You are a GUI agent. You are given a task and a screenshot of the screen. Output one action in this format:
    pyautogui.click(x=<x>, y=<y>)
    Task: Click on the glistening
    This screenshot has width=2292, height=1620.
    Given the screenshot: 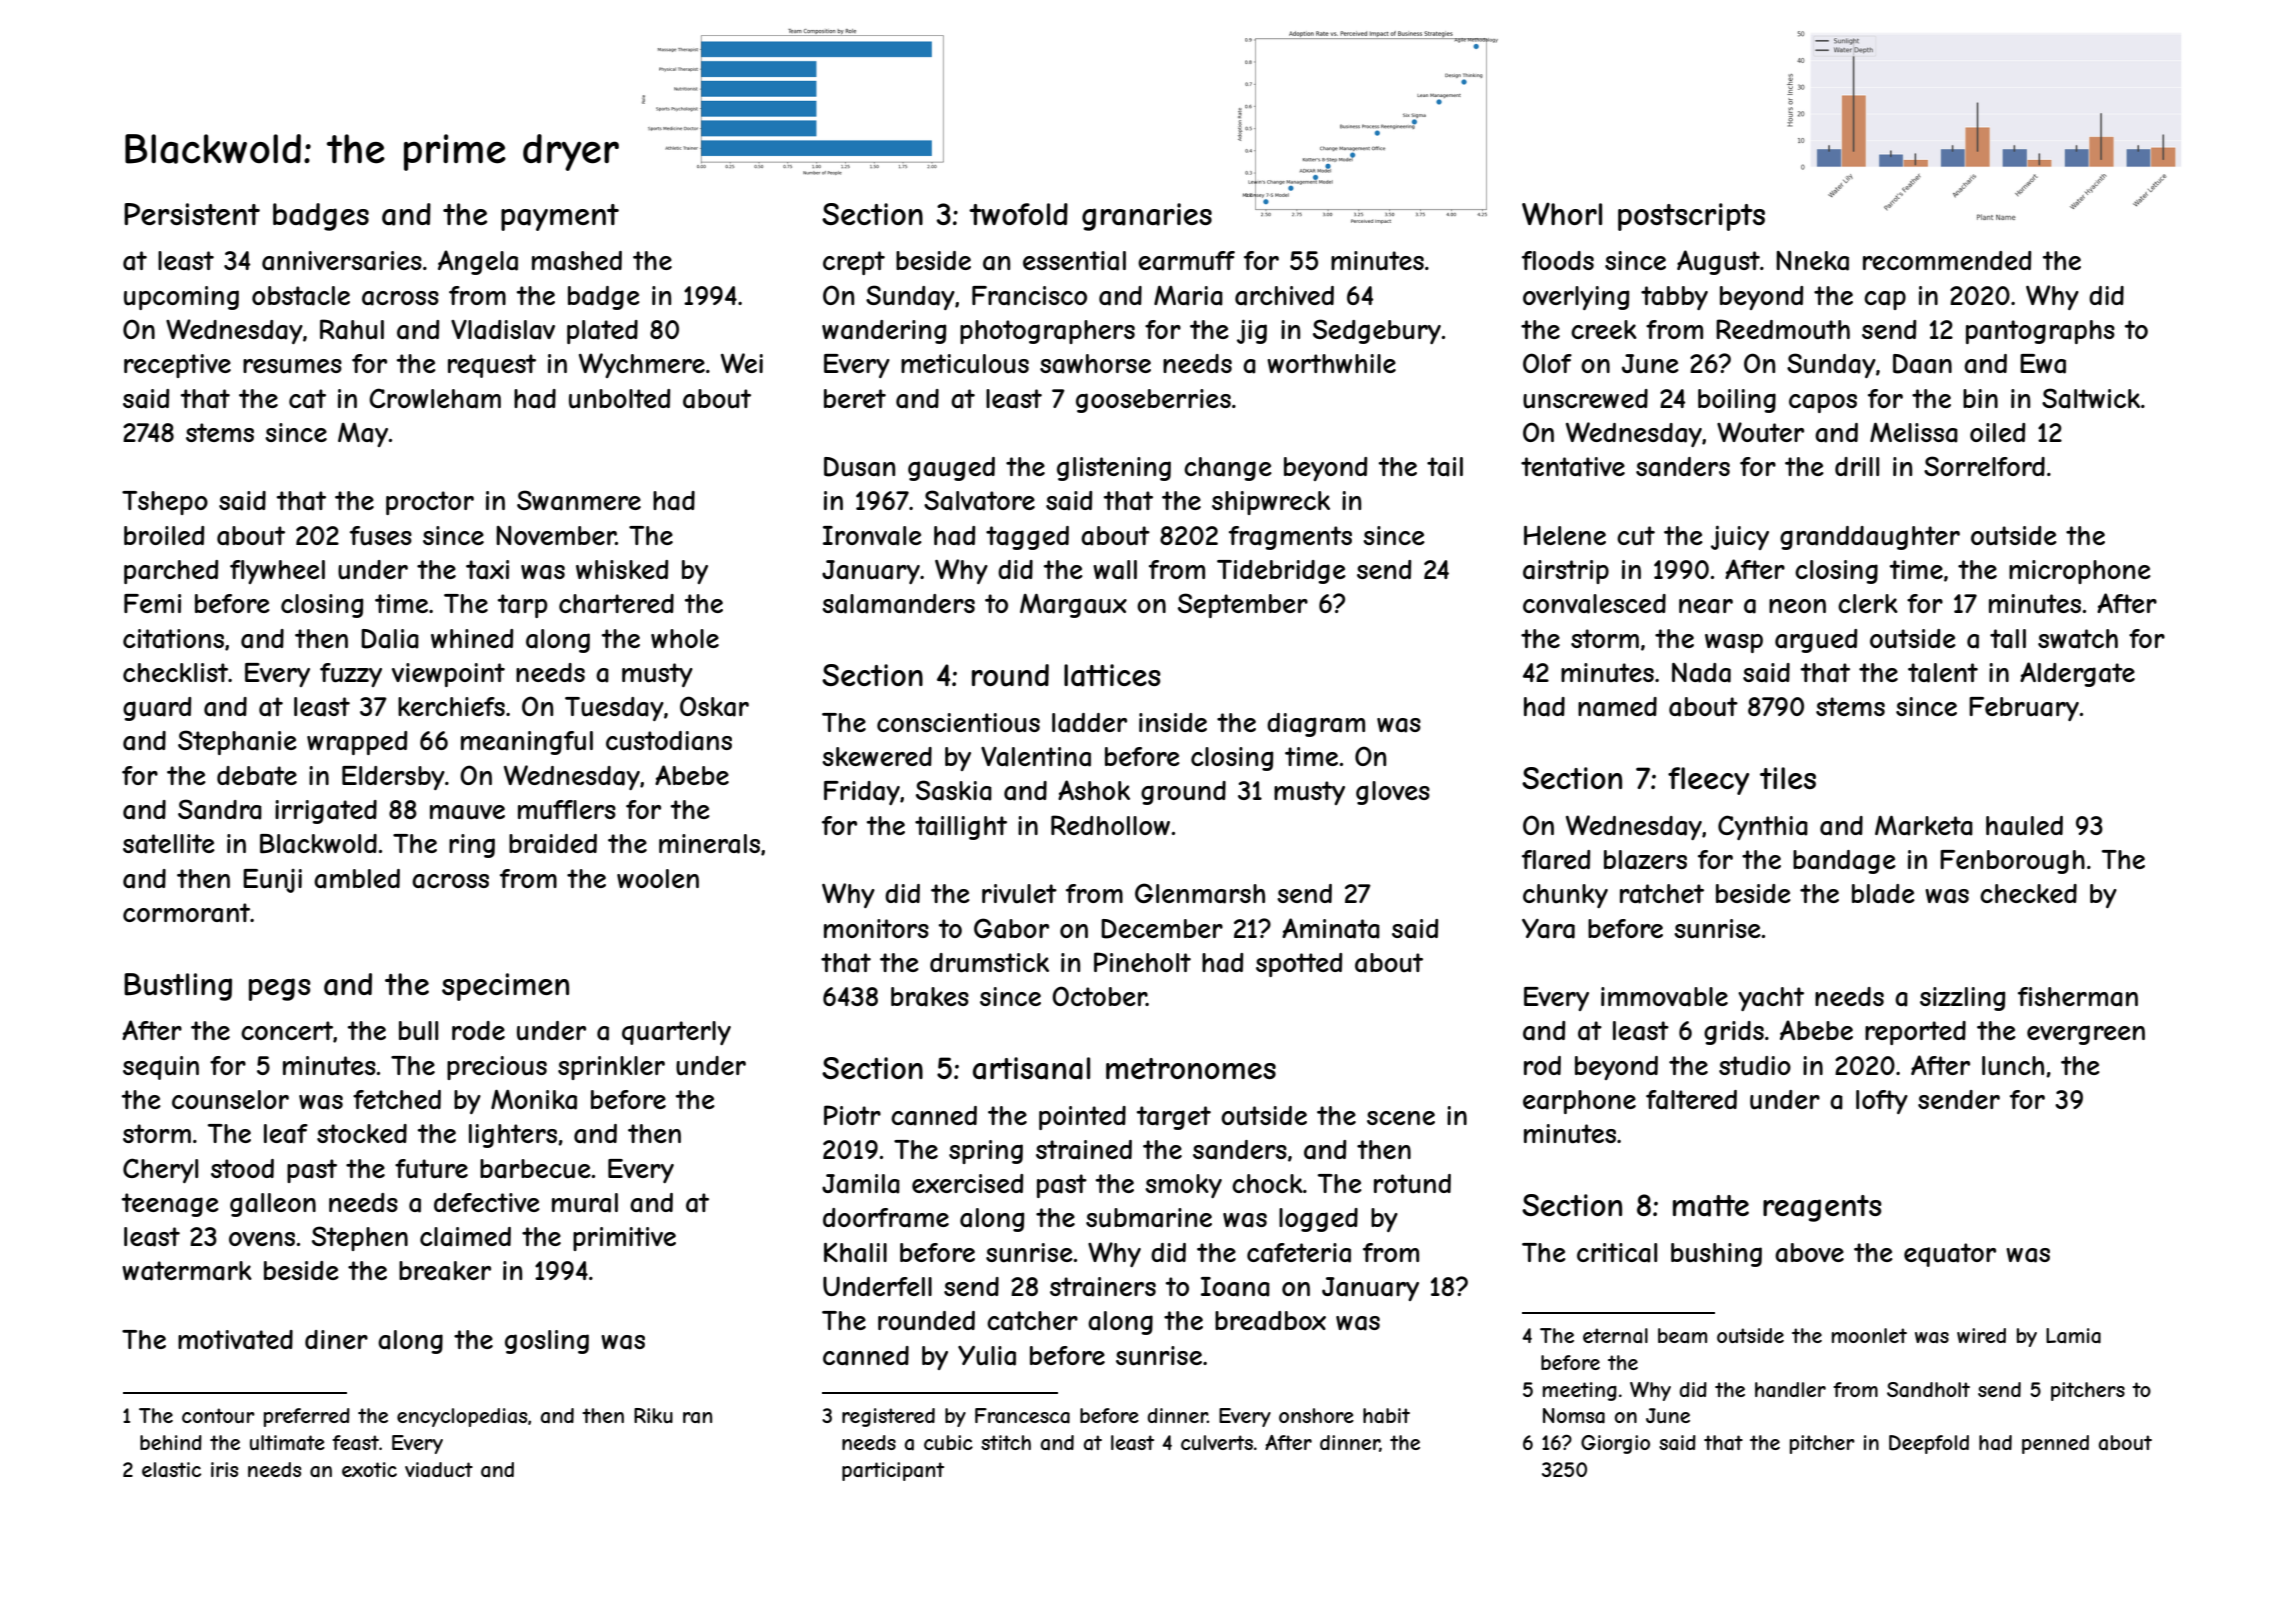 What is the action you would take?
    pyautogui.click(x=1114, y=469)
